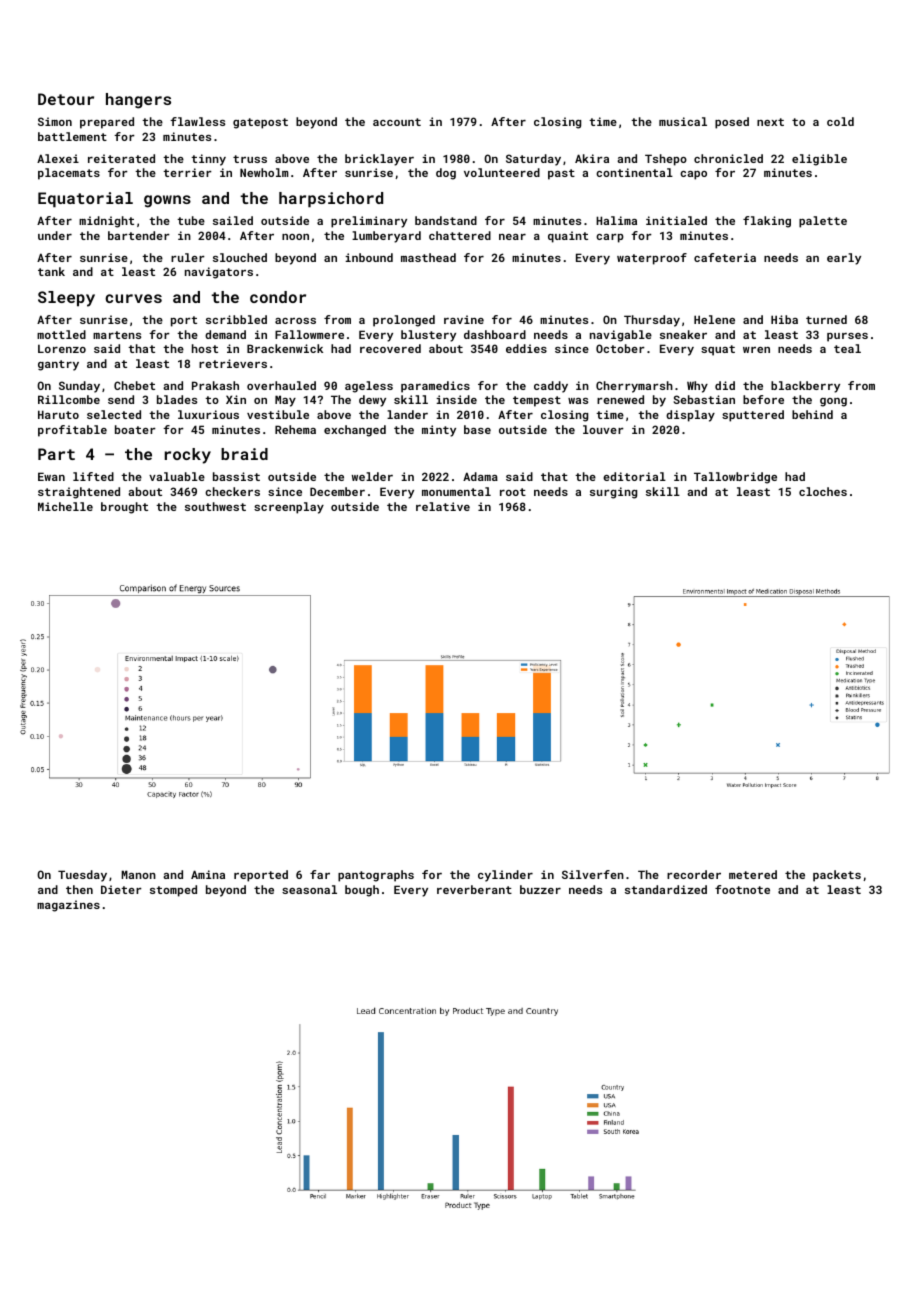 The width and height of the document is (924, 1308). What do you see at coordinates (320, 874) in the document?
I see `far` at bounding box center [320, 874].
